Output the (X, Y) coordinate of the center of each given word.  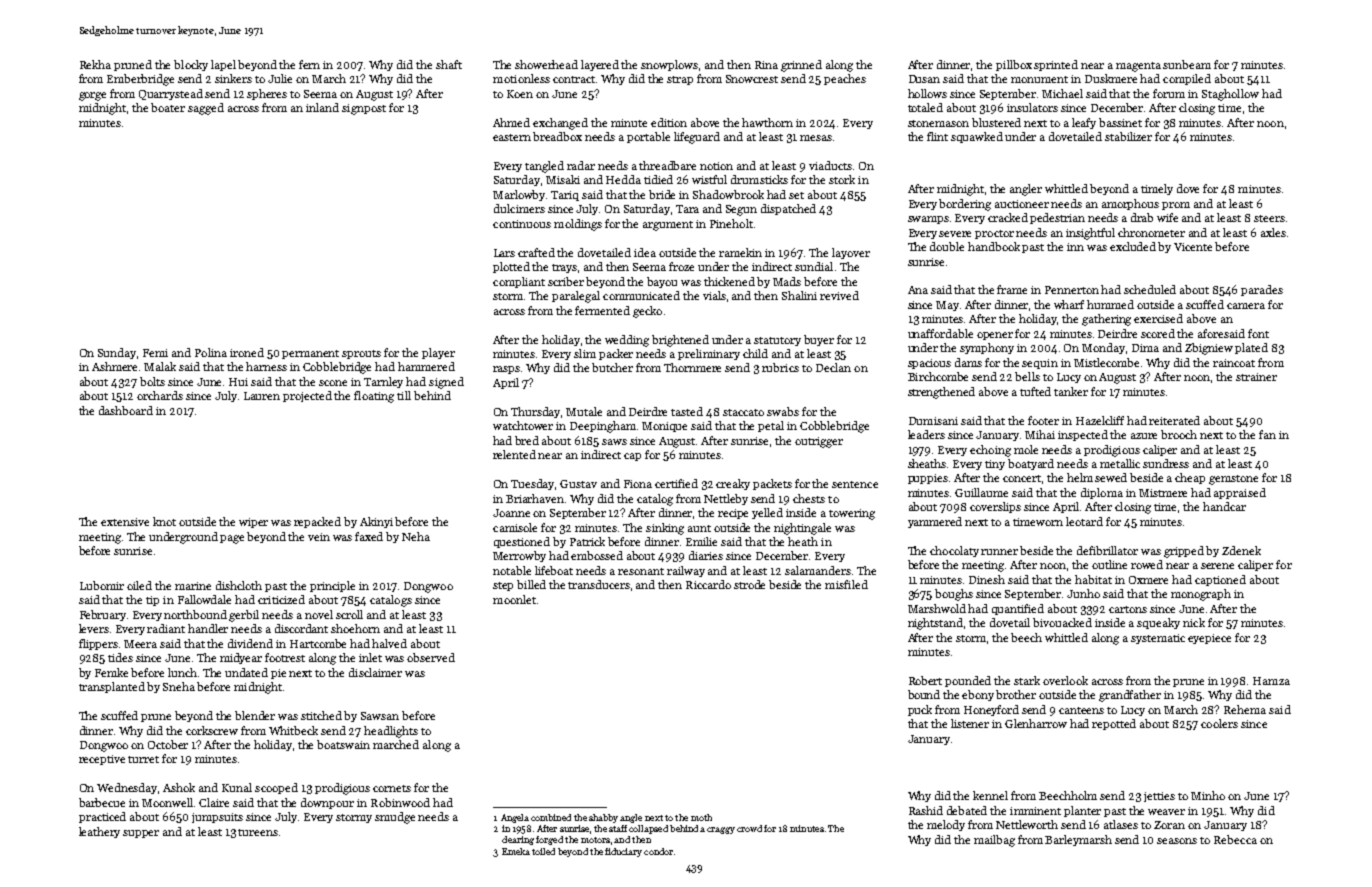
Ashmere (114, 366)
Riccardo (708, 584)
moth (701, 817)
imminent (1035, 811)
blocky (191, 65)
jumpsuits (217, 818)
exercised (1158, 318)
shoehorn (355, 628)
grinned (801, 66)
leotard (1084, 521)
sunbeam (1187, 64)
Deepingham (603, 427)
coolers (1219, 723)
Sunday (117, 353)
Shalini (799, 295)
